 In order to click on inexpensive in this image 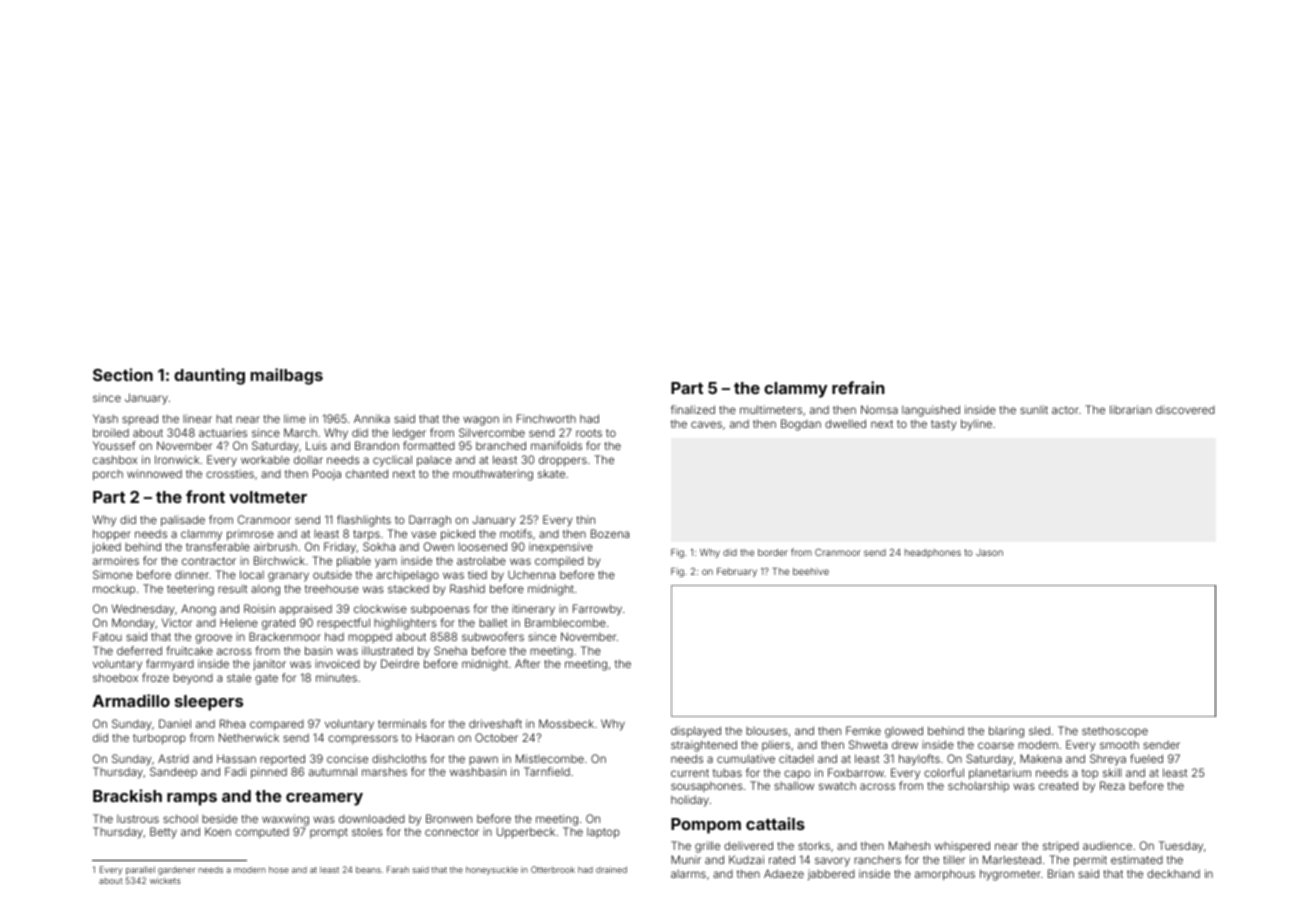, I will do `click(561, 547)`.
